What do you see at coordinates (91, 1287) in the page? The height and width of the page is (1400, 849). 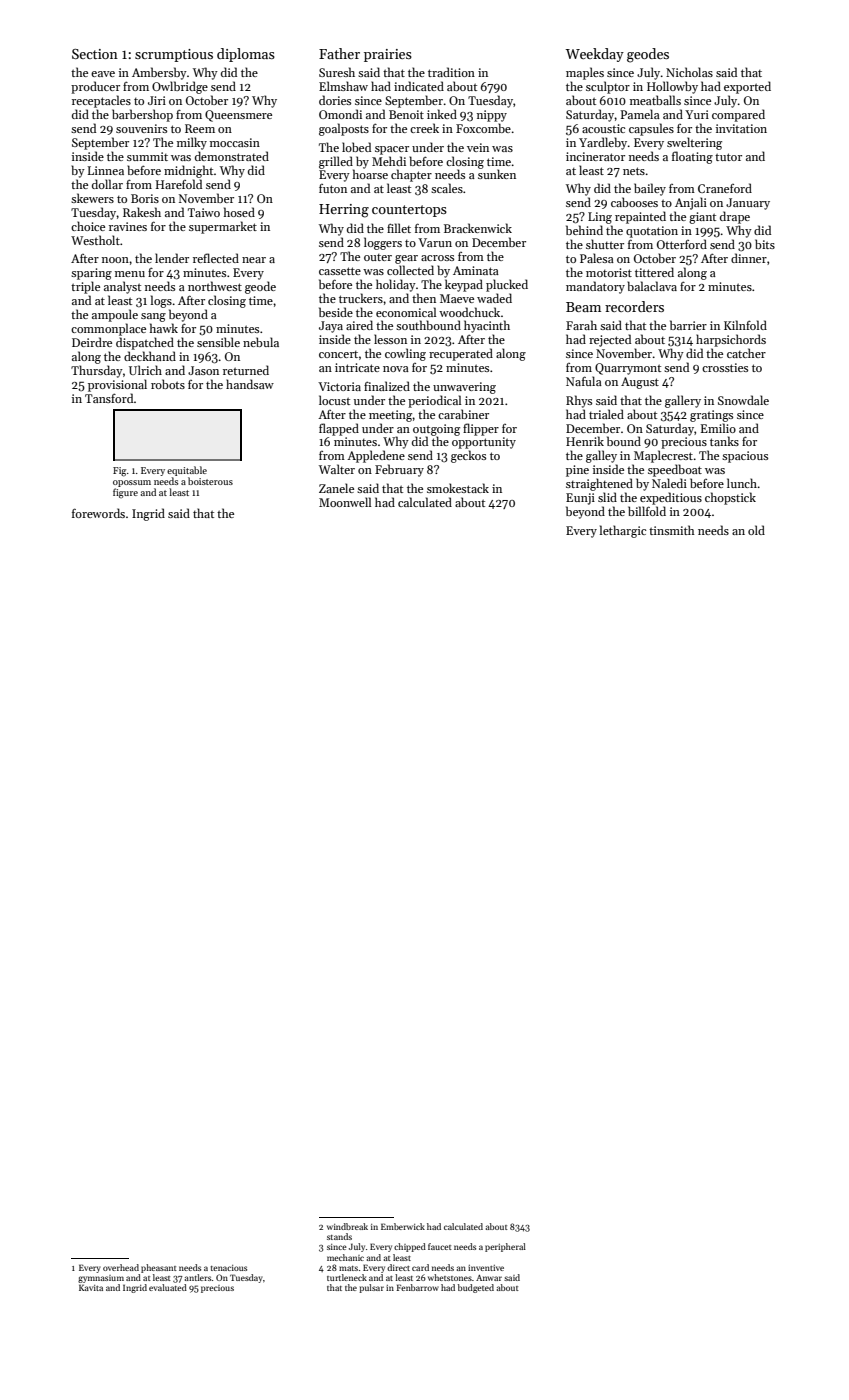 I see `Kavita` at bounding box center [91, 1287].
